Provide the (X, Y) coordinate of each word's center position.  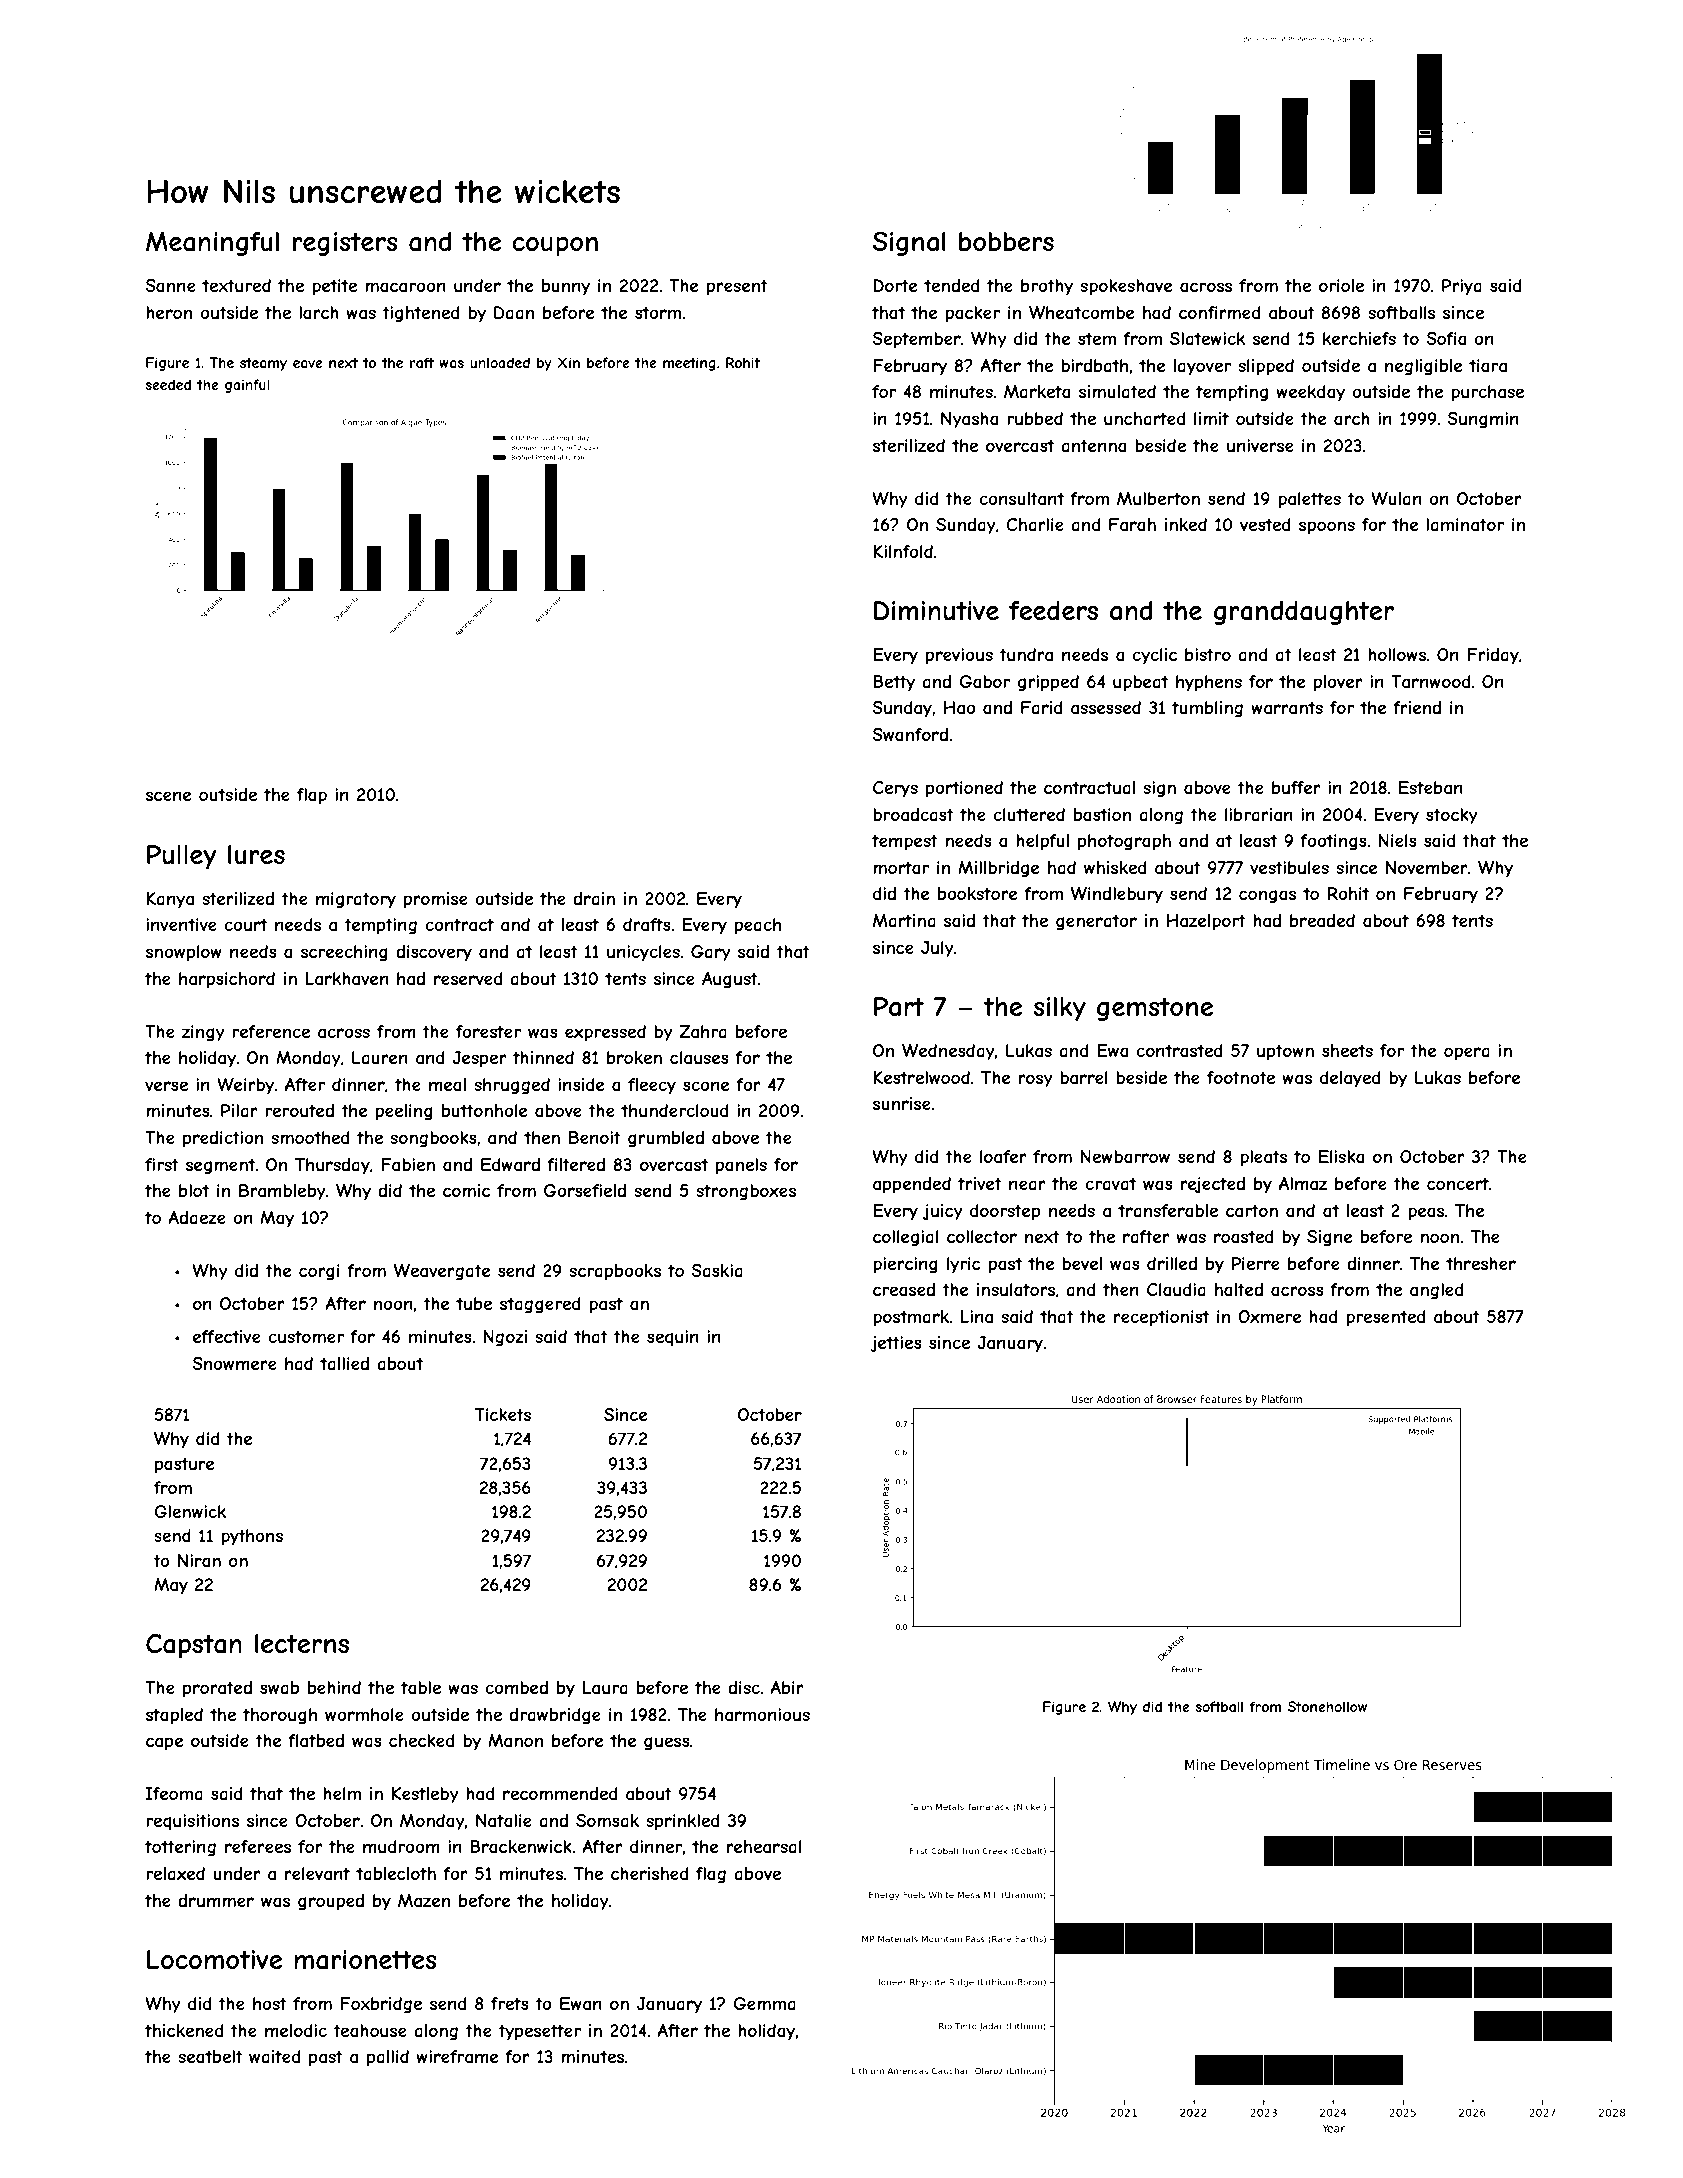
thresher (1481, 1263)
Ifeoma (174, 1793)
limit (1211, 418)
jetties (896, 1344)
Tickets (503, 1414)
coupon (555, 246)
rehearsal (764, 1846)
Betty (894, 683)
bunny (566, 287)
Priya (1462, 287)
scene (168, 796)
